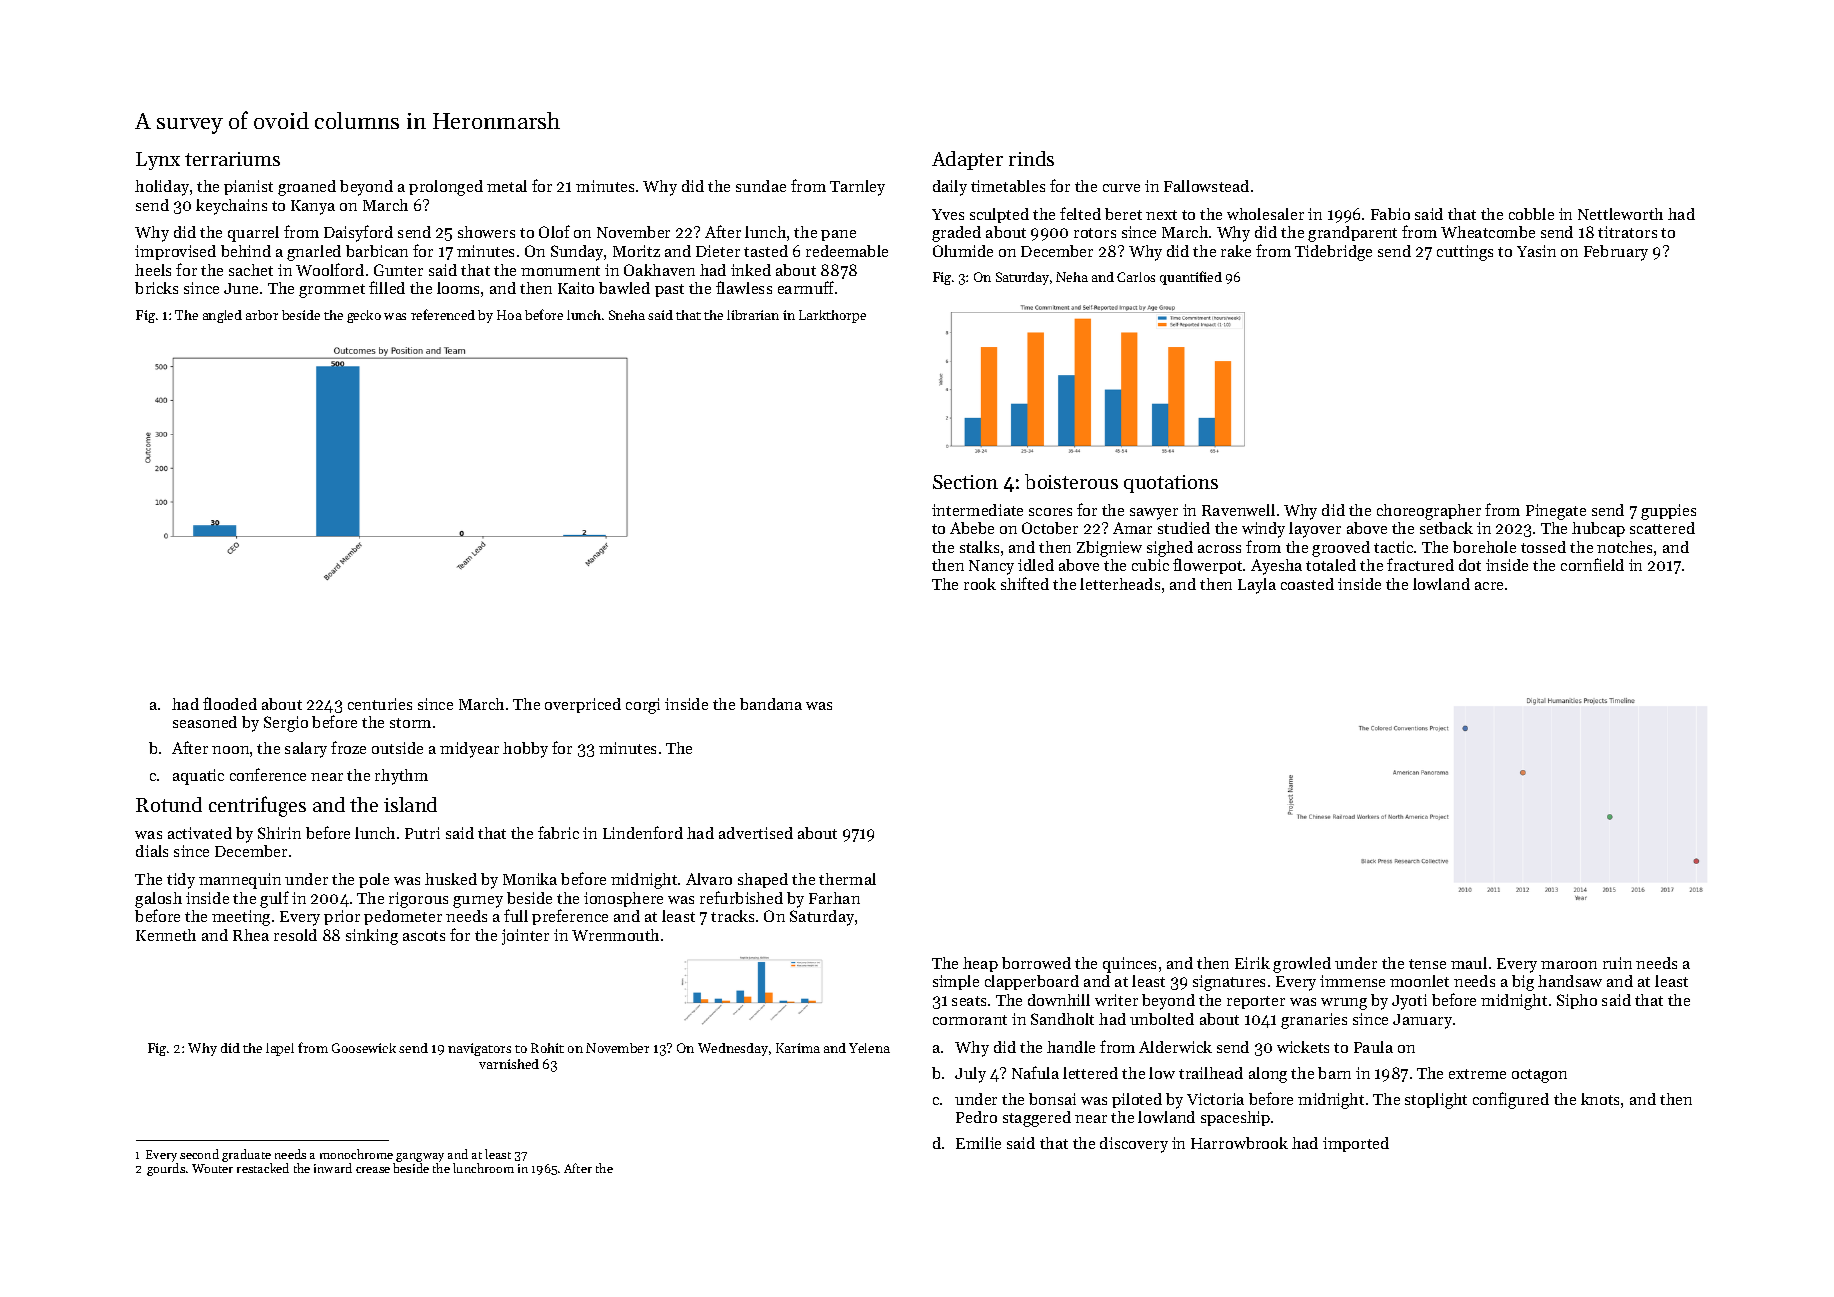  I want to click on ruin, so click(1617, 963).
